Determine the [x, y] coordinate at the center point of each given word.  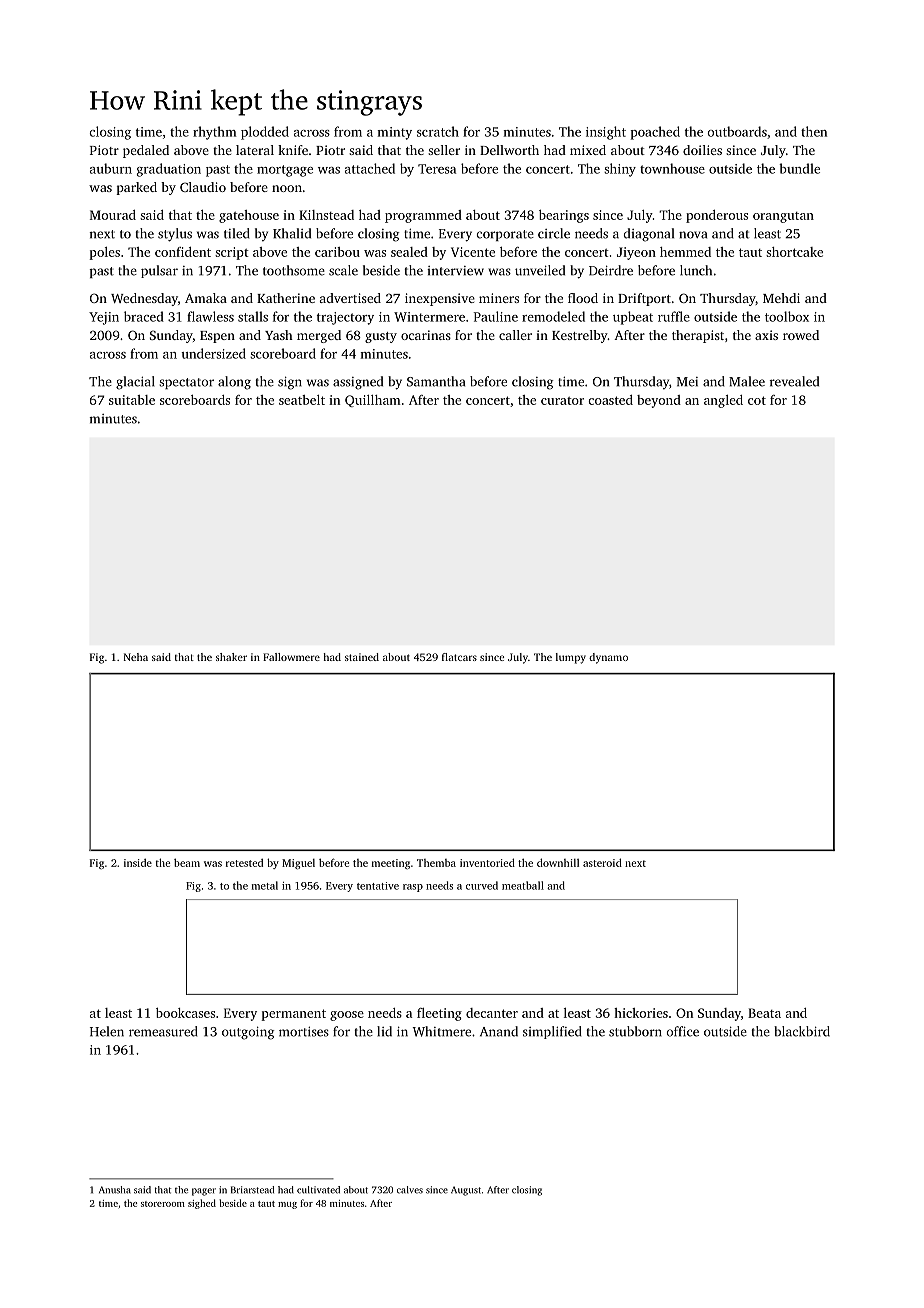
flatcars [459, 657]
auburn [111, 168]
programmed [423, 216]
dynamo [608, 658]
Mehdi [781, 298]
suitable [132, 400]
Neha [136, 657]
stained [362, 657]
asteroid [602, 862]
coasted [610, 400]
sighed [202, 1204]
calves [410, 1190]
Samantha [436, 381]
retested [244, 863]
